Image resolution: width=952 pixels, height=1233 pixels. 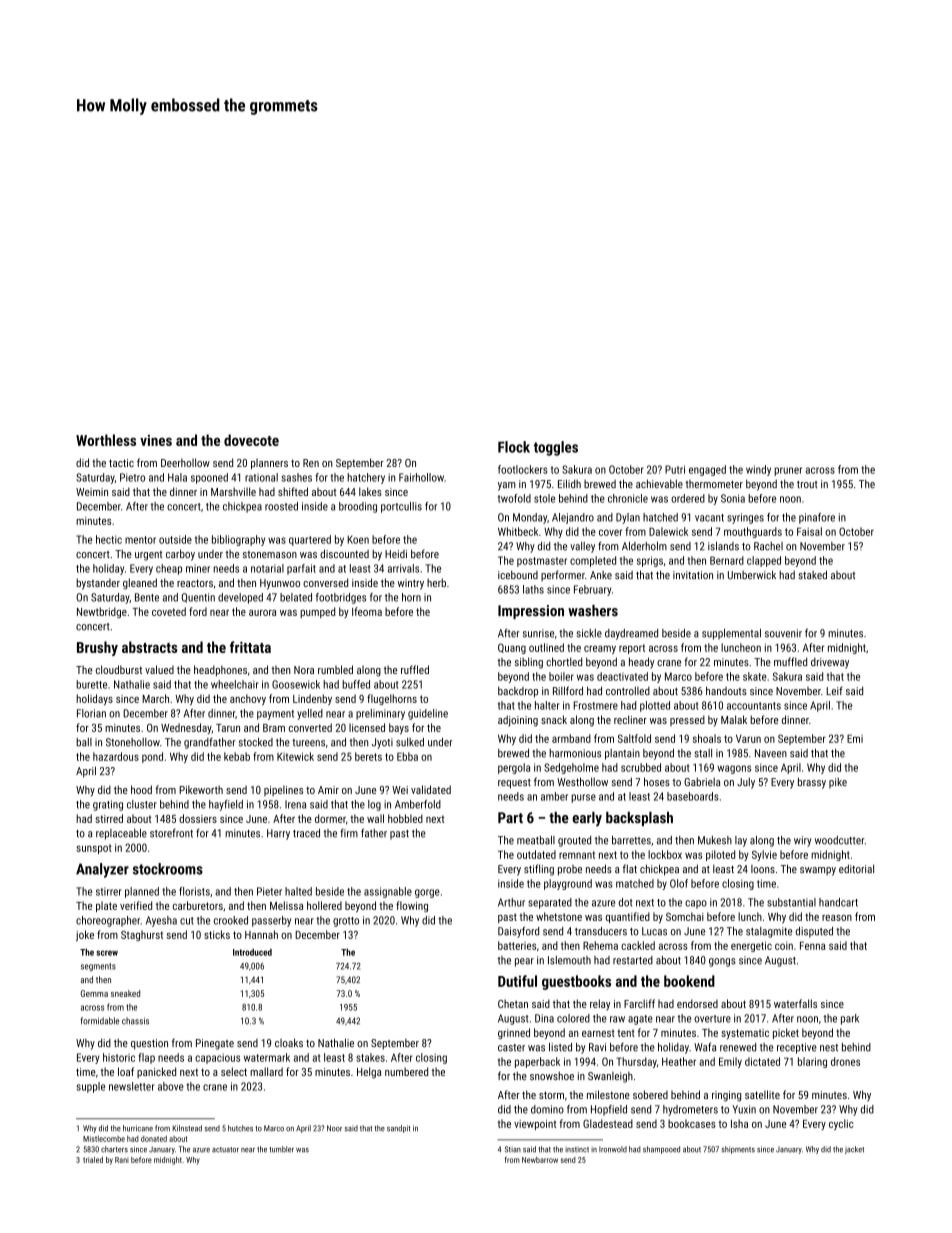 What do you see at coordinates (107, 953) in the document?
I see `screw` at bounding box center [107, 953].
